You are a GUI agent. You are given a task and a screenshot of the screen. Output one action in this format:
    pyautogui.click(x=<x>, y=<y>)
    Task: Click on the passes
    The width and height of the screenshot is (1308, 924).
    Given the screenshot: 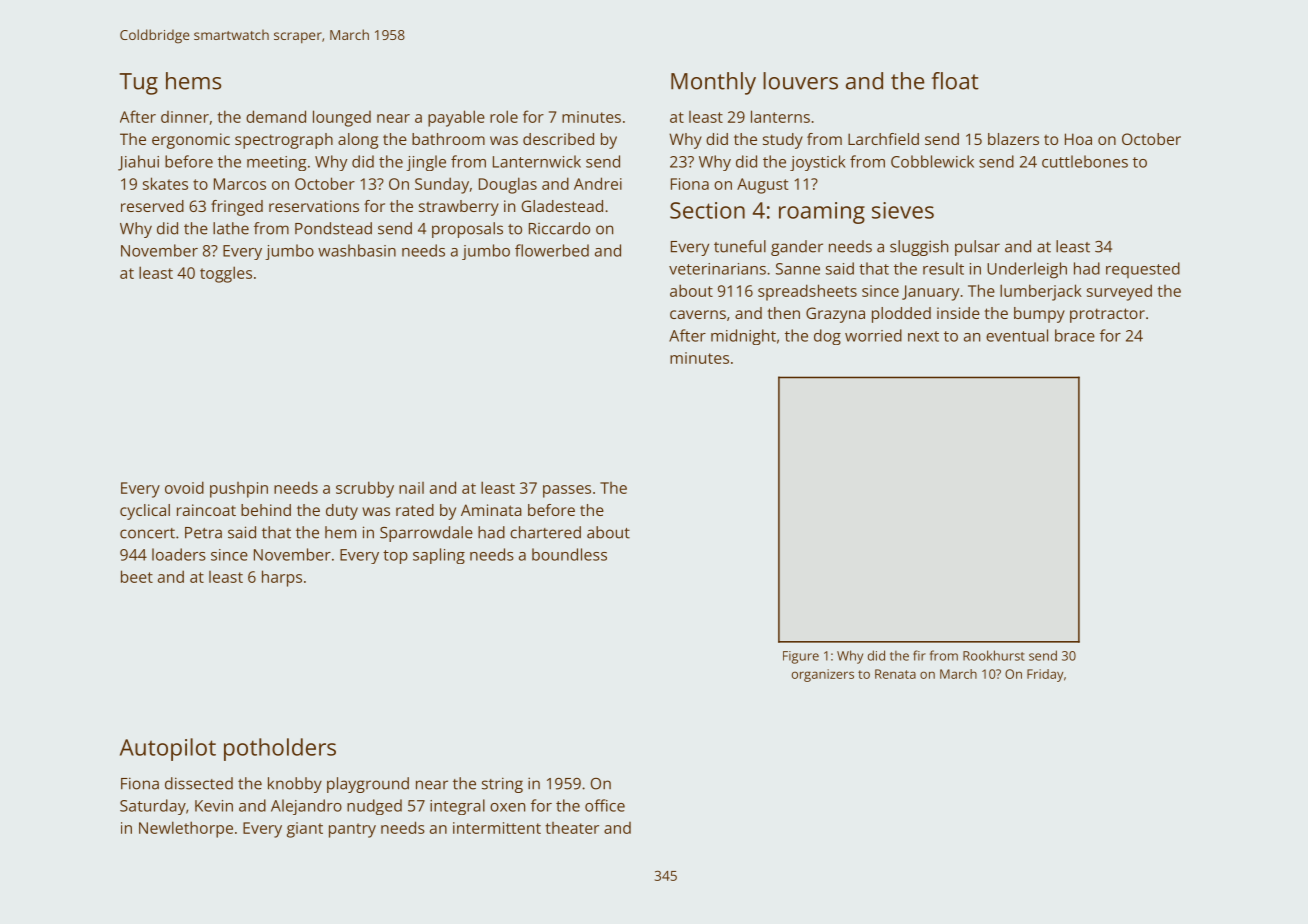 What is the action you would take?
    pyautogui.click(x=567, y=491)
